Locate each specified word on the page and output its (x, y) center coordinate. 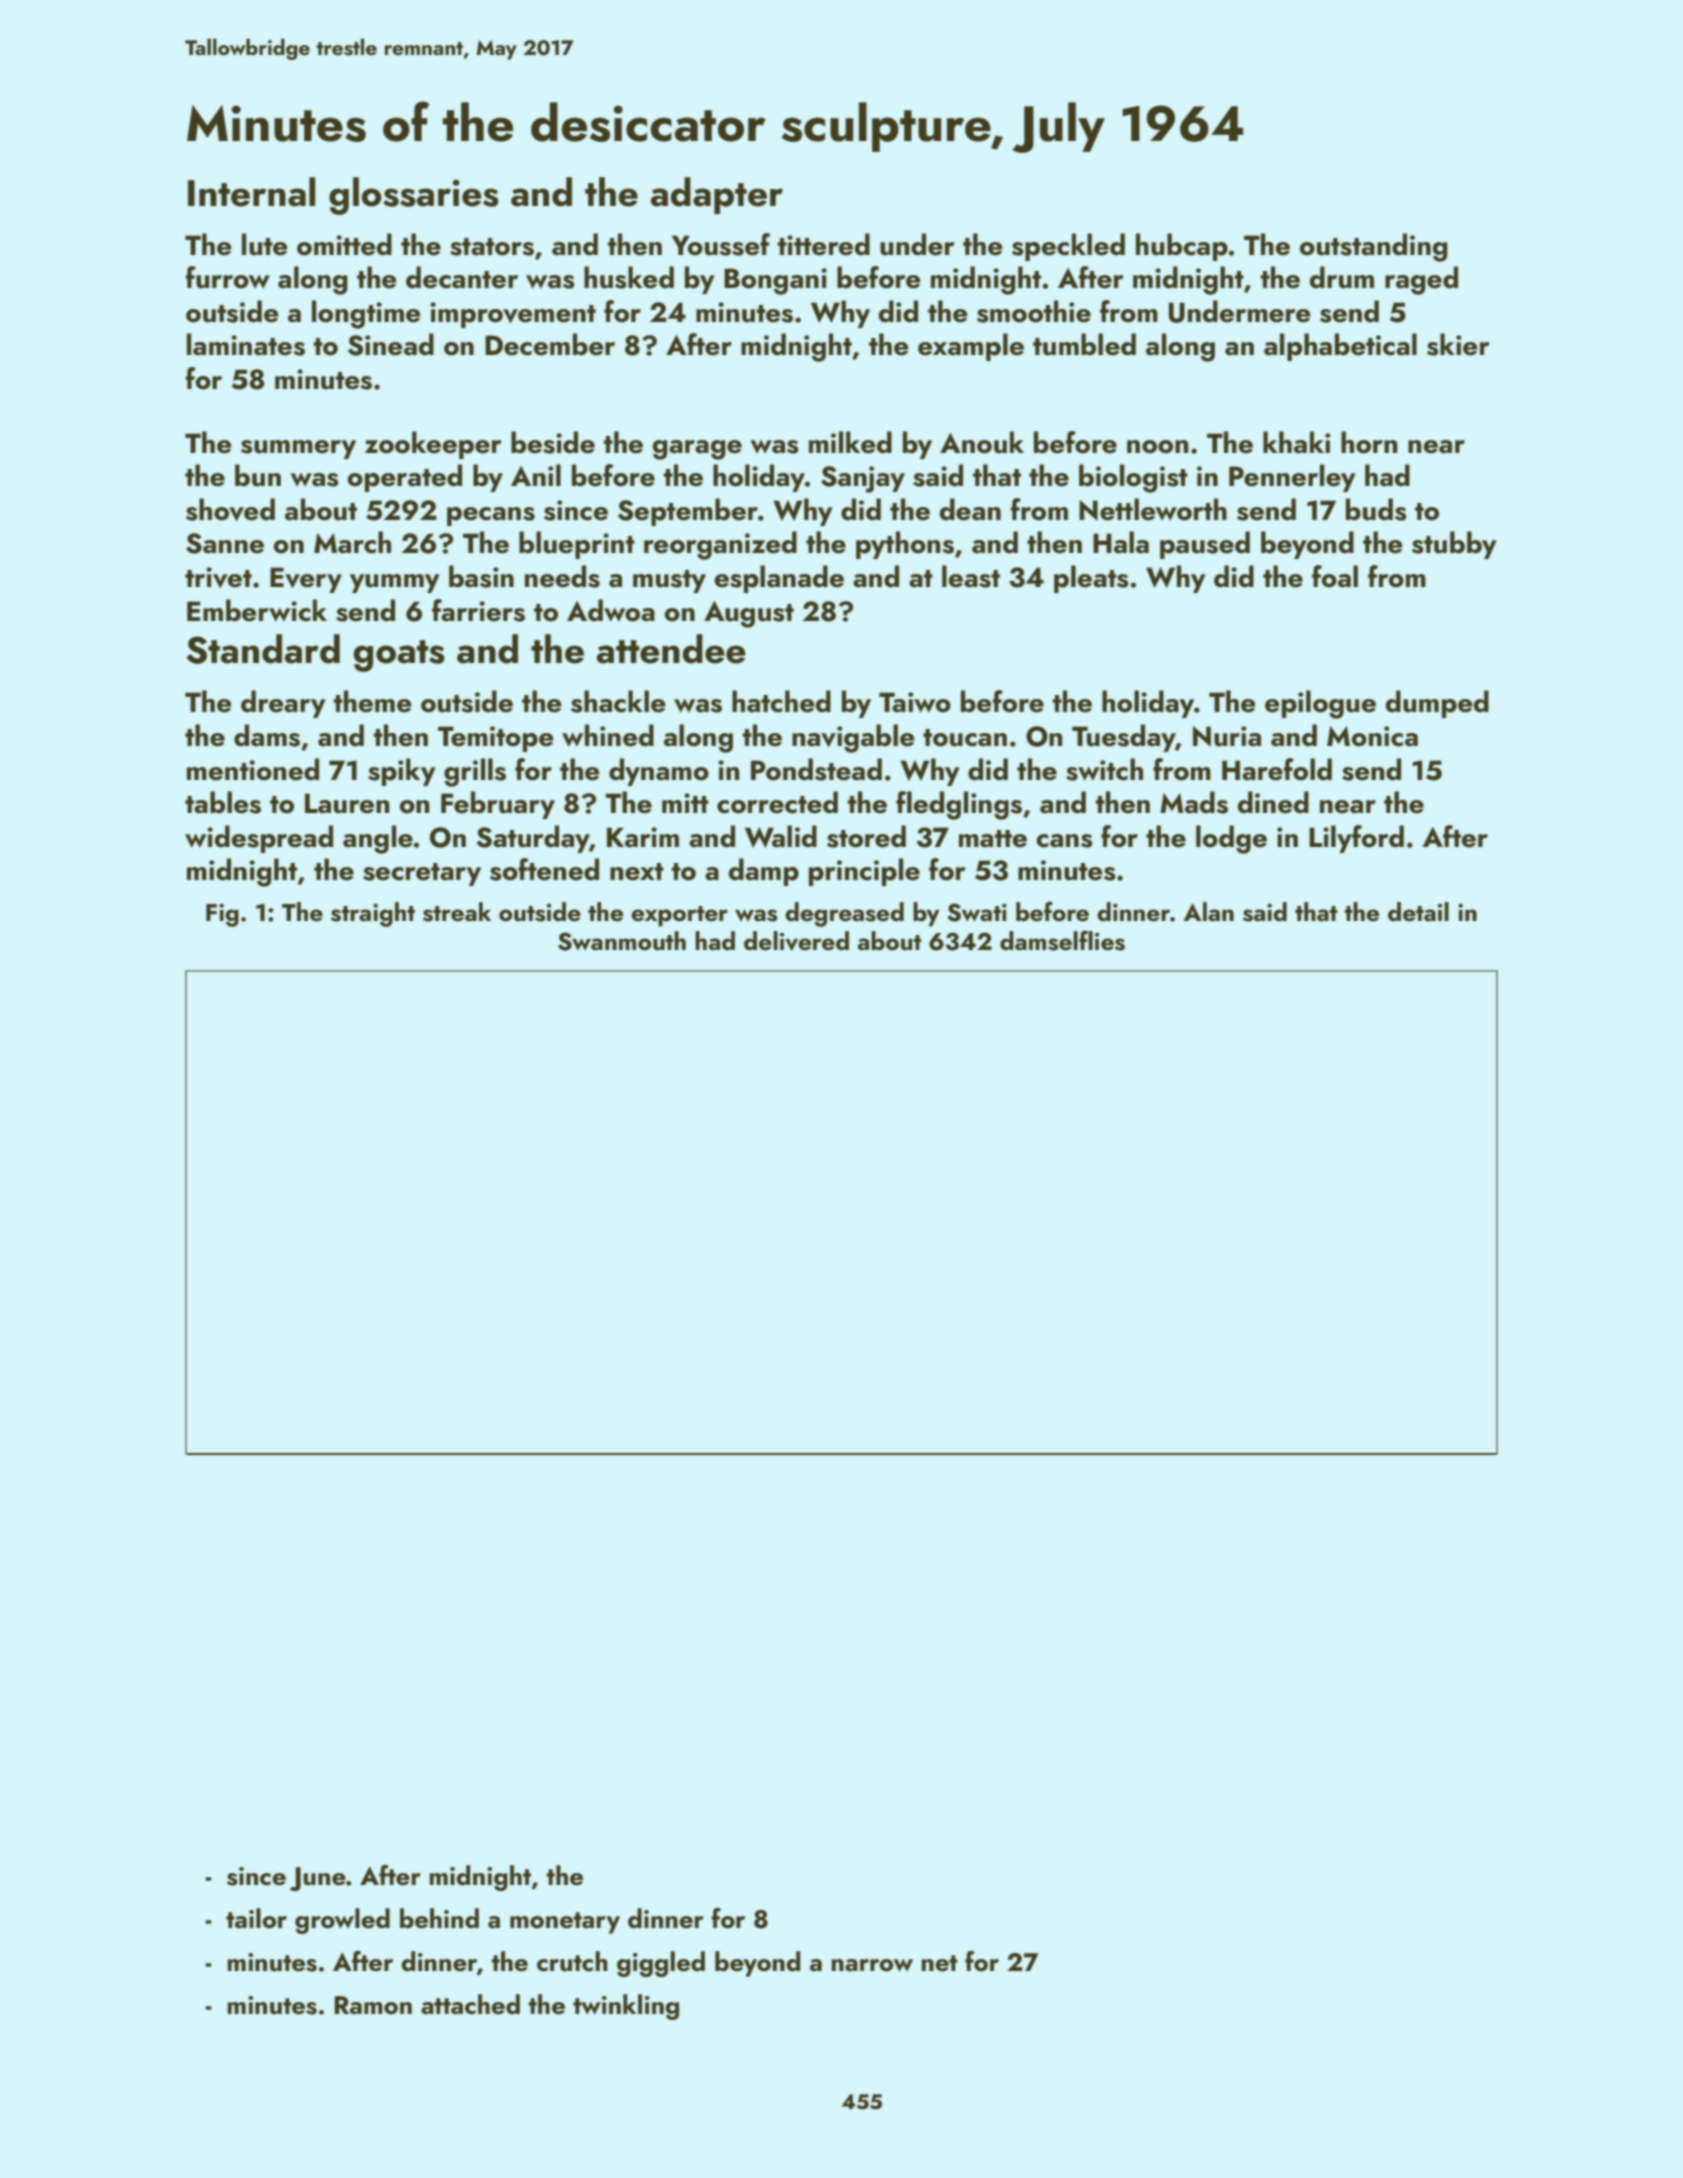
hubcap (1182, 247)
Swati (977, 912)
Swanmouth (622, 941)
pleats (1091, 579)
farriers (478, 610)
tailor (256, 1918)
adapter (717, 195)
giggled (661, 1964)
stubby (1454, 545)
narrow (872, 1965)
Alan (1209, 911)
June (318, 1879)
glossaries (414, 196)
